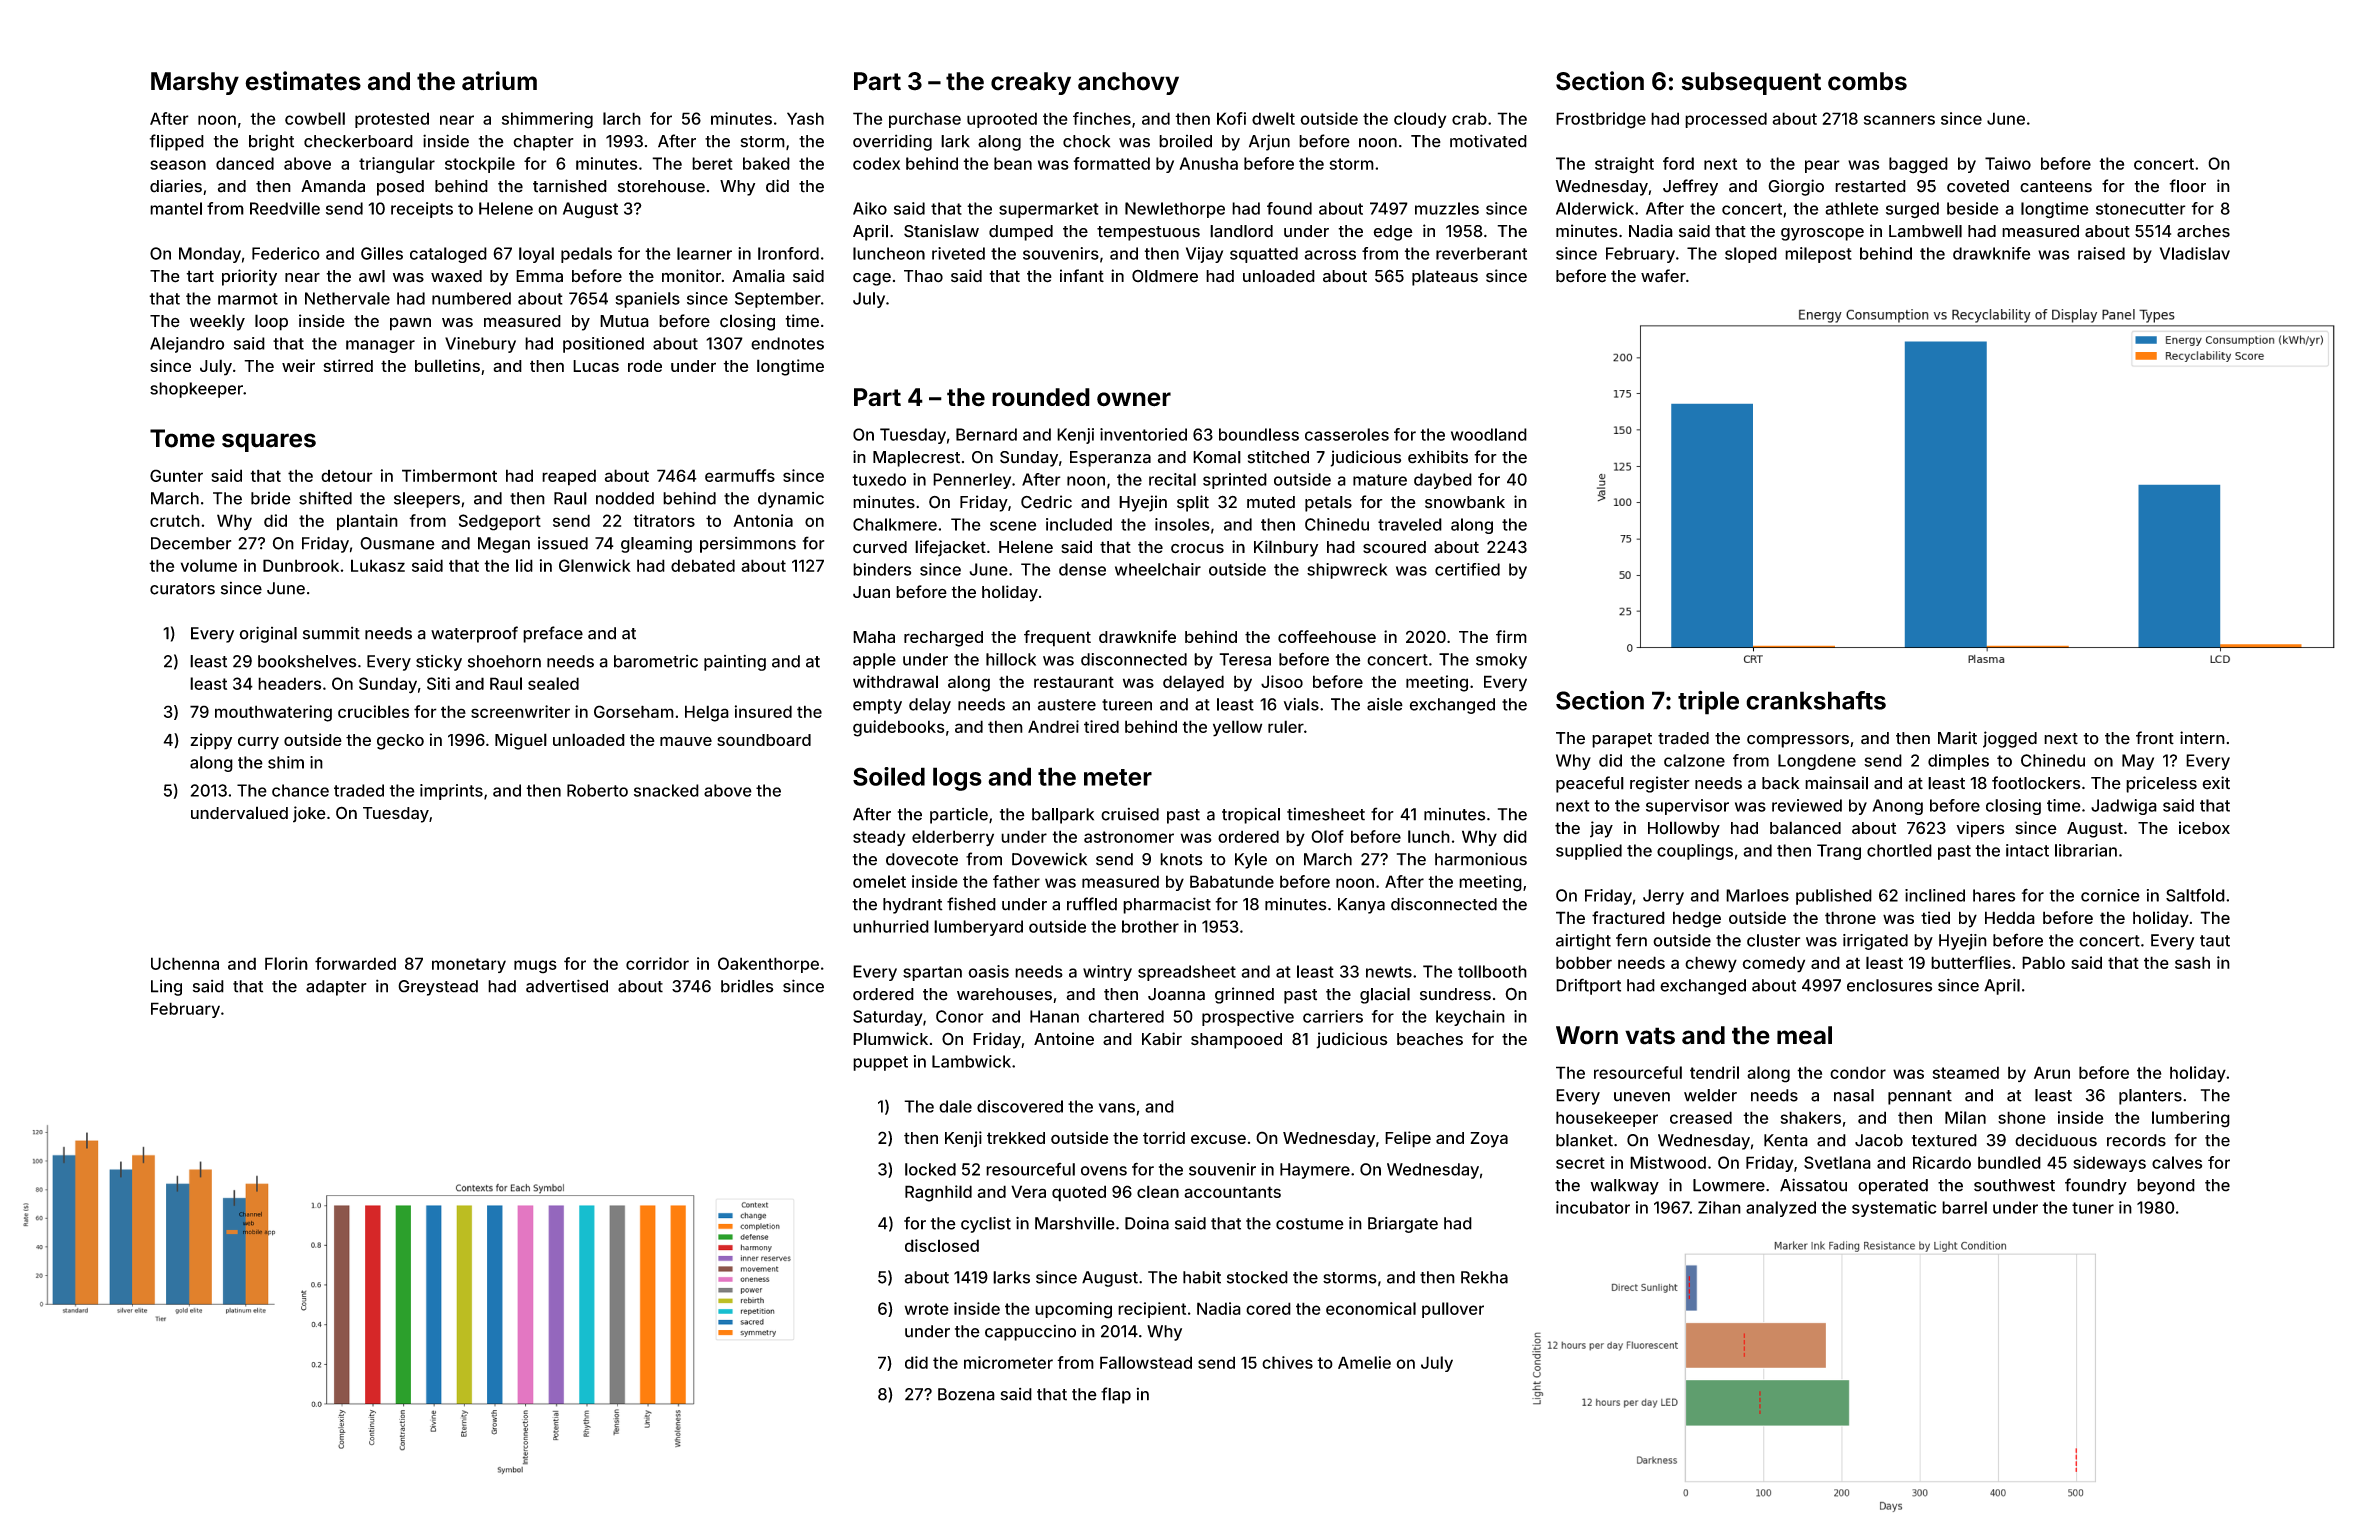 This screenshot has width=2380, height=1540. Describe the element at coordinates (766, 163) in the screenshot. I see `baked` at that location.
